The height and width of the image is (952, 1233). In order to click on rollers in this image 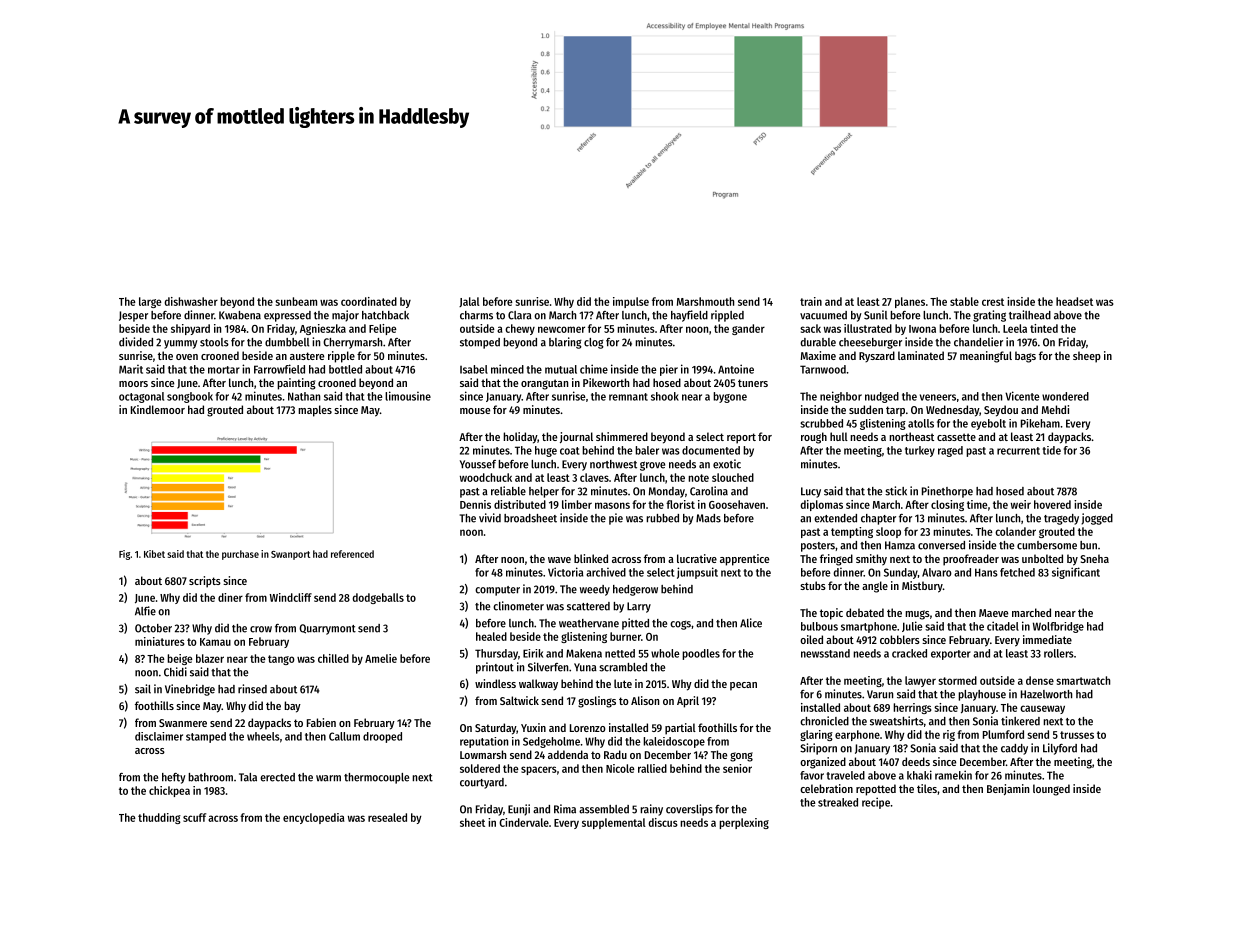, I will do `click(1059, 653)`.
